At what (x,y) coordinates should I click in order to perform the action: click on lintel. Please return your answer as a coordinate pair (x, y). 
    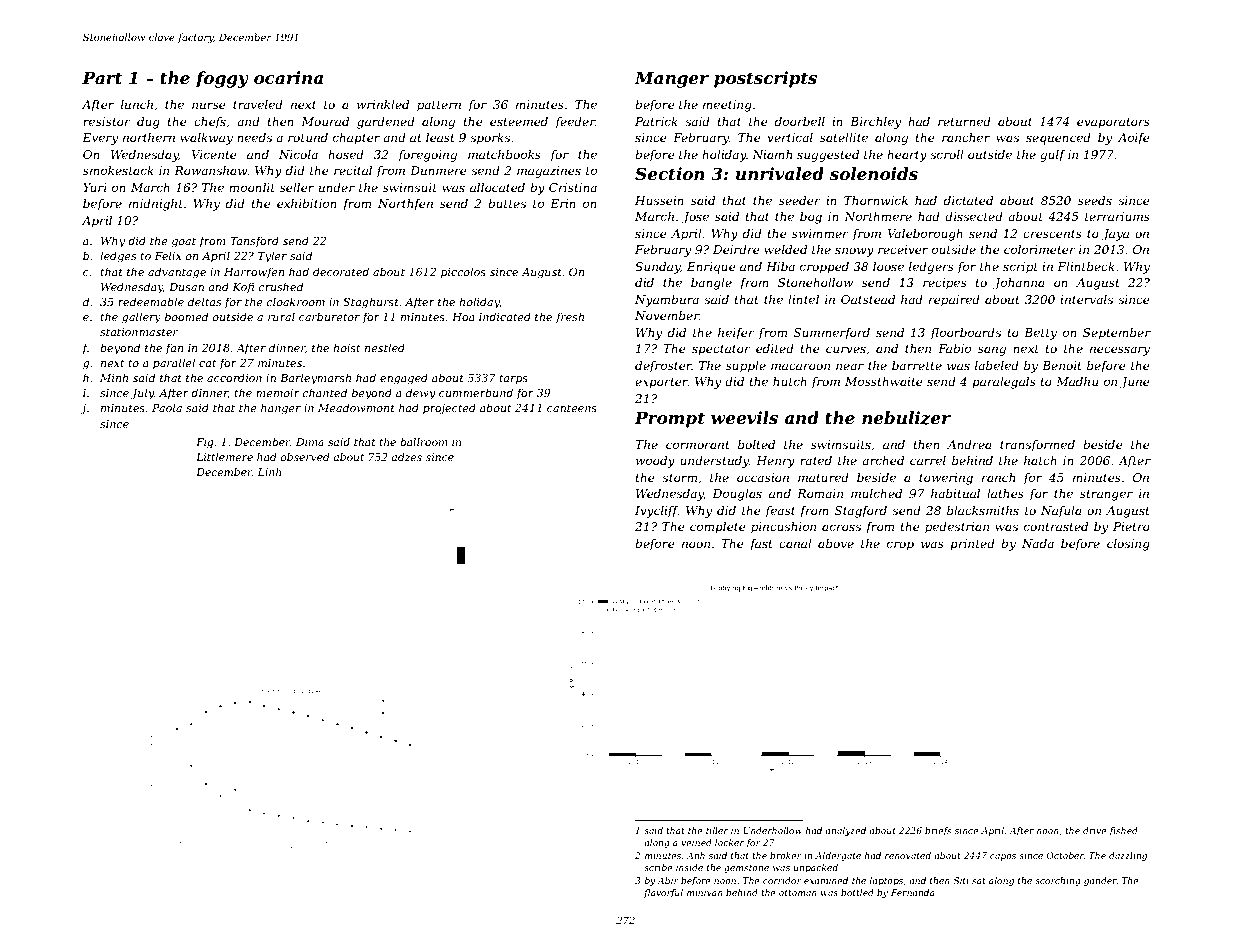
    Looking at the image, I should click on (803, 299).
